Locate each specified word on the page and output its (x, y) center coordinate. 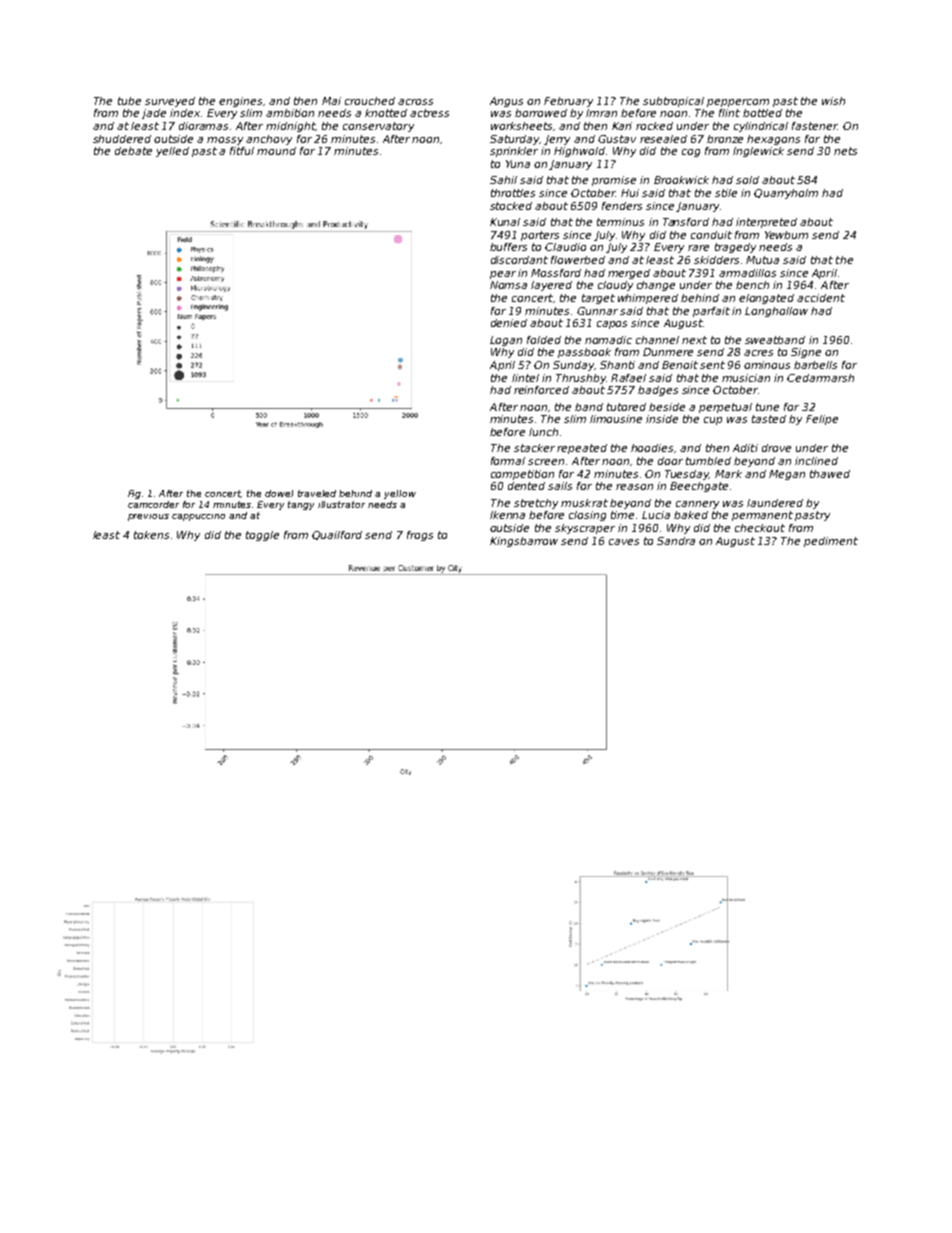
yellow (400, 494)
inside (662, 419)
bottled (762, 113)
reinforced (541, 390)
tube (129, 101)
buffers (508, 247)
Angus (506, 102)
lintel (525, 378)
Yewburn (786, 235)
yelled (172, 152)
